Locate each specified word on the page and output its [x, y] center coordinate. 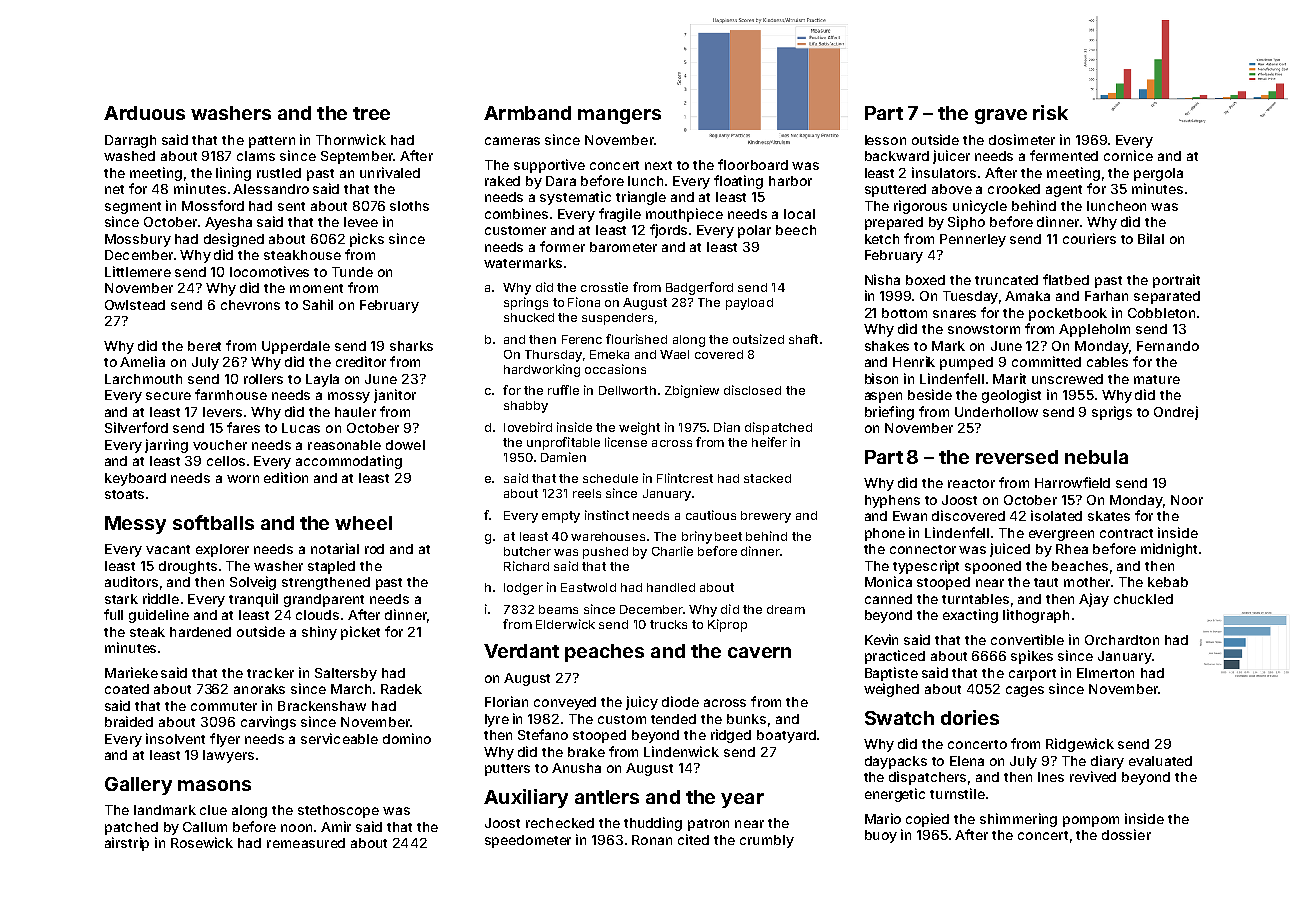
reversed [1017, 457]
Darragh [130, 141]
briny [697, 537]
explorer [222, 550]
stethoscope [338, 811]
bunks [746, 719]
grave [1001, 116]
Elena [967, 761]
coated [127, 689]
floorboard [753, 164]
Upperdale [296, 347]
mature [1157, 379]
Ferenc [582, 339]
